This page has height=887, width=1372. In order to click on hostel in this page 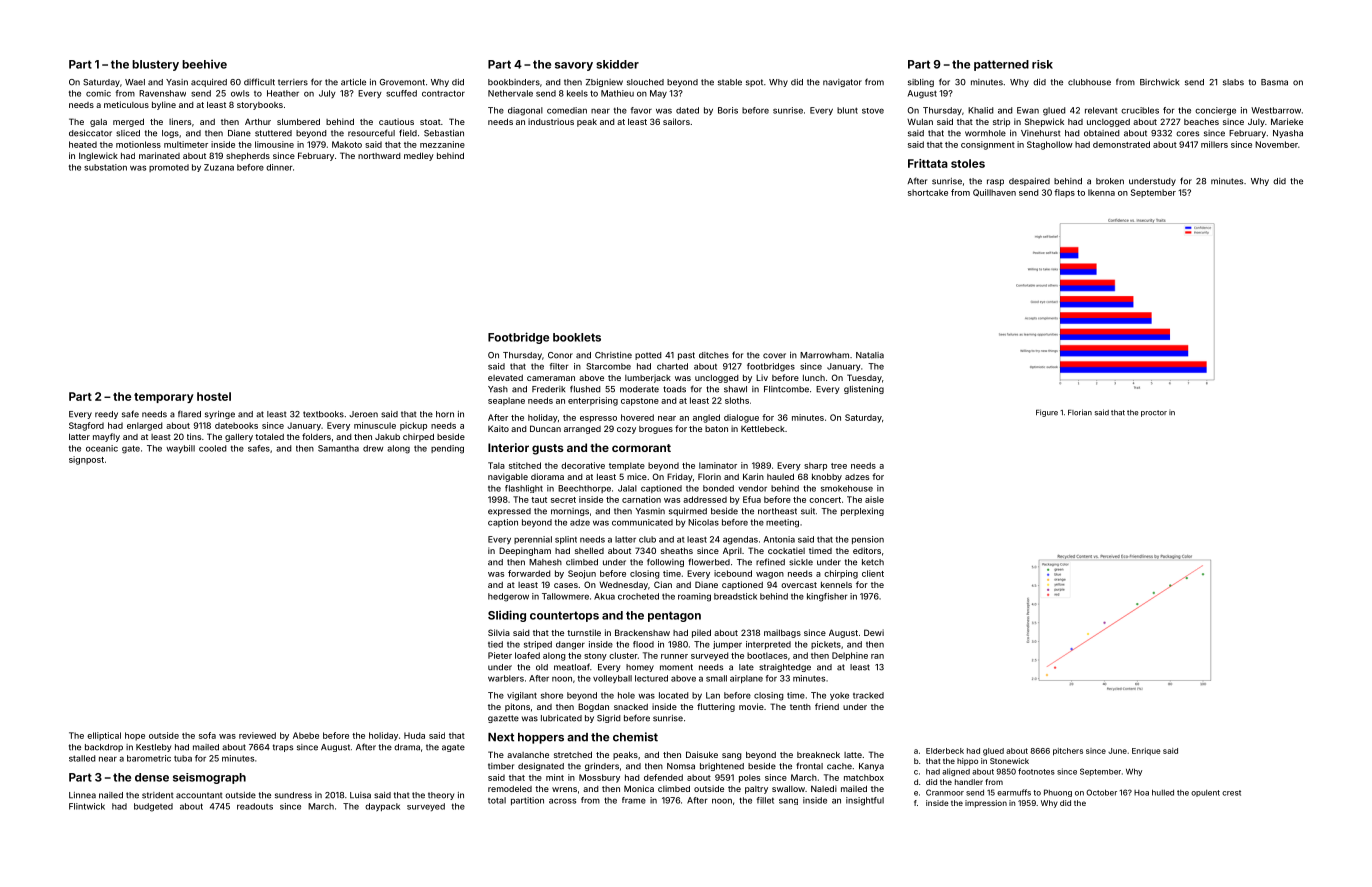, I will do `click(214, 396)`.
